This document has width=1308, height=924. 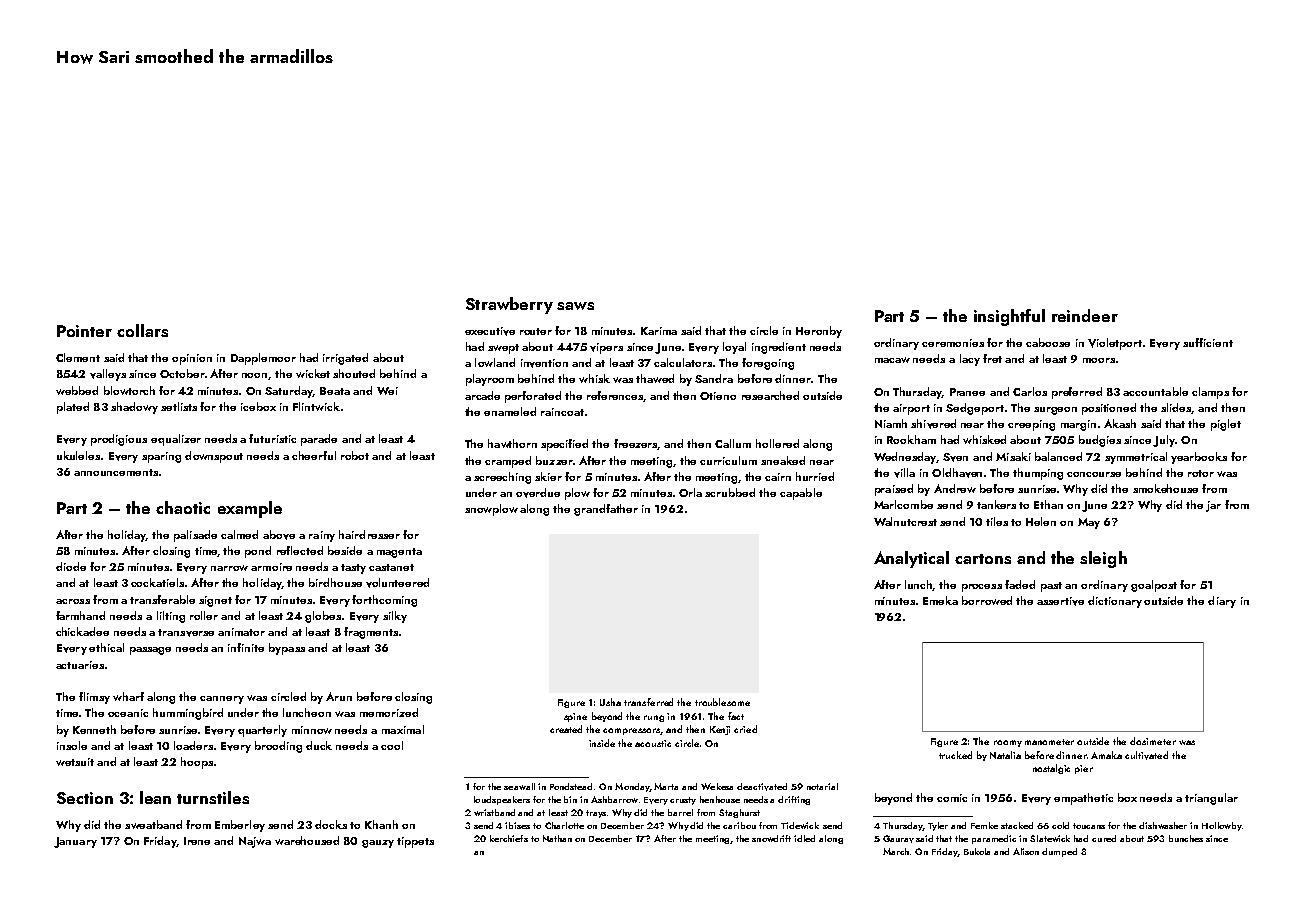 What do you see at coordinates (1085, 315) in the document?
I see `reindeer` at bounding box center [1085, 315].
